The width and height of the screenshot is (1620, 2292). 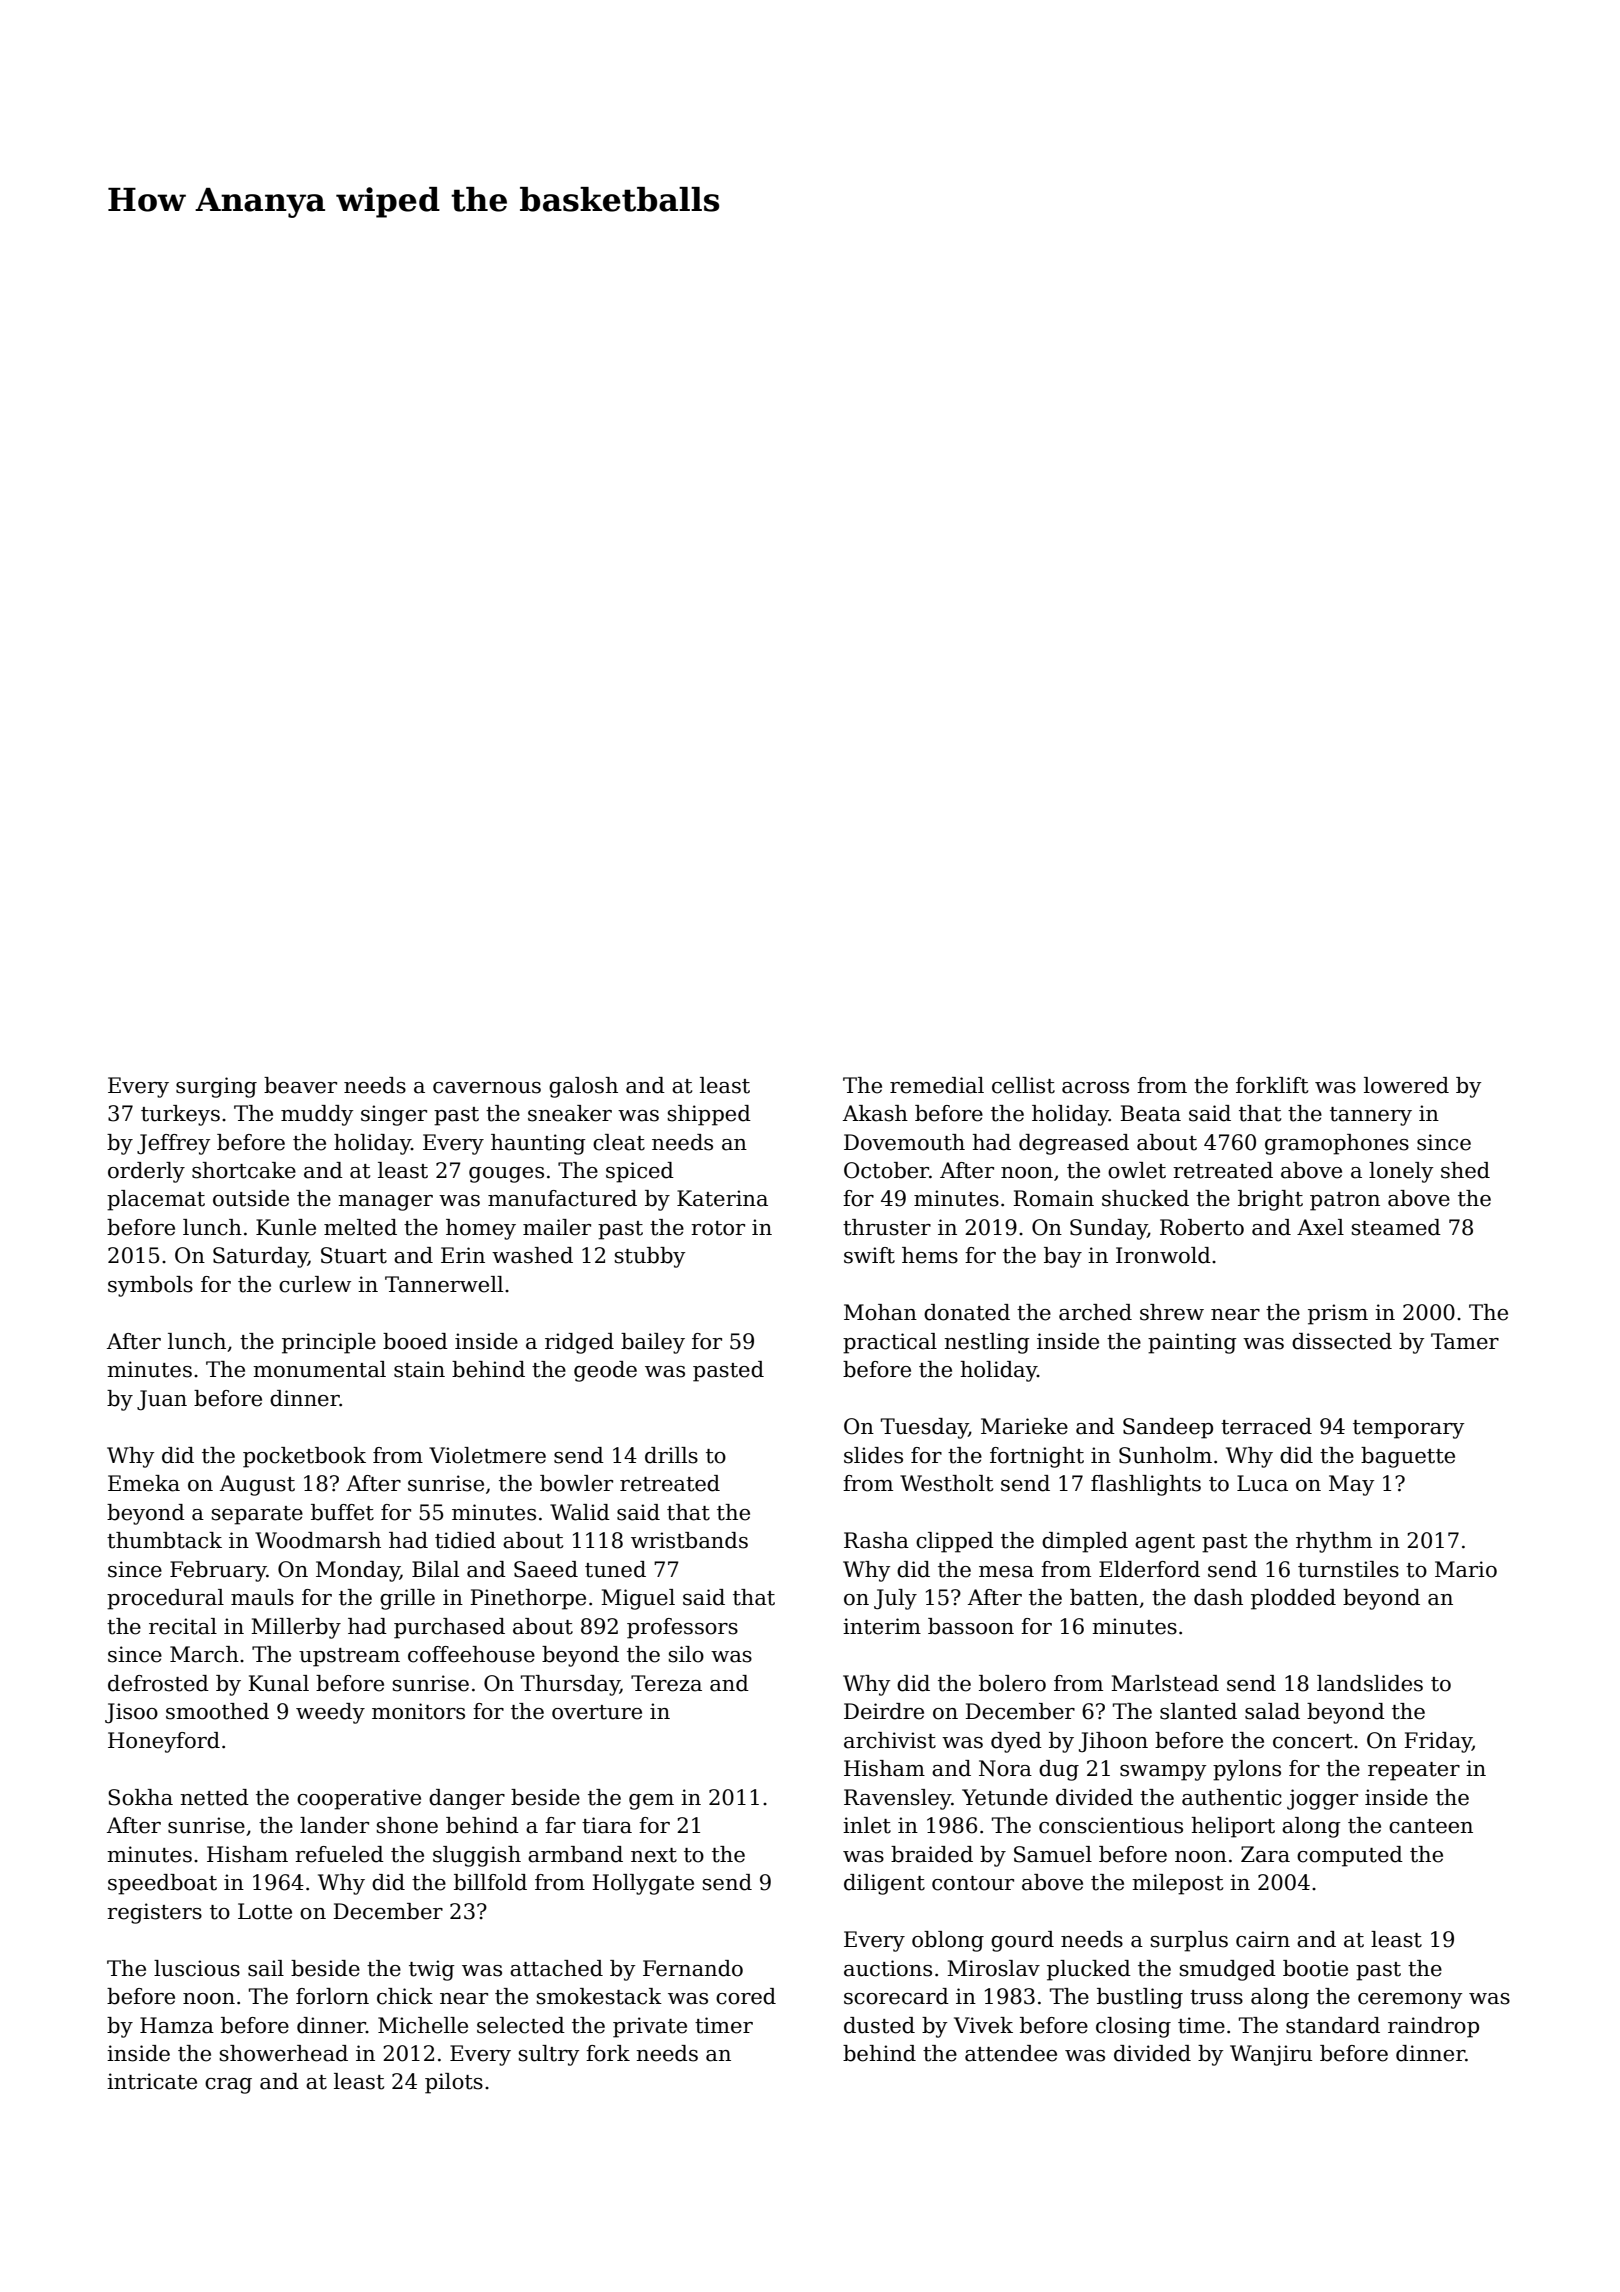 I want to click on bright, so click(x=1270, y=1200).
